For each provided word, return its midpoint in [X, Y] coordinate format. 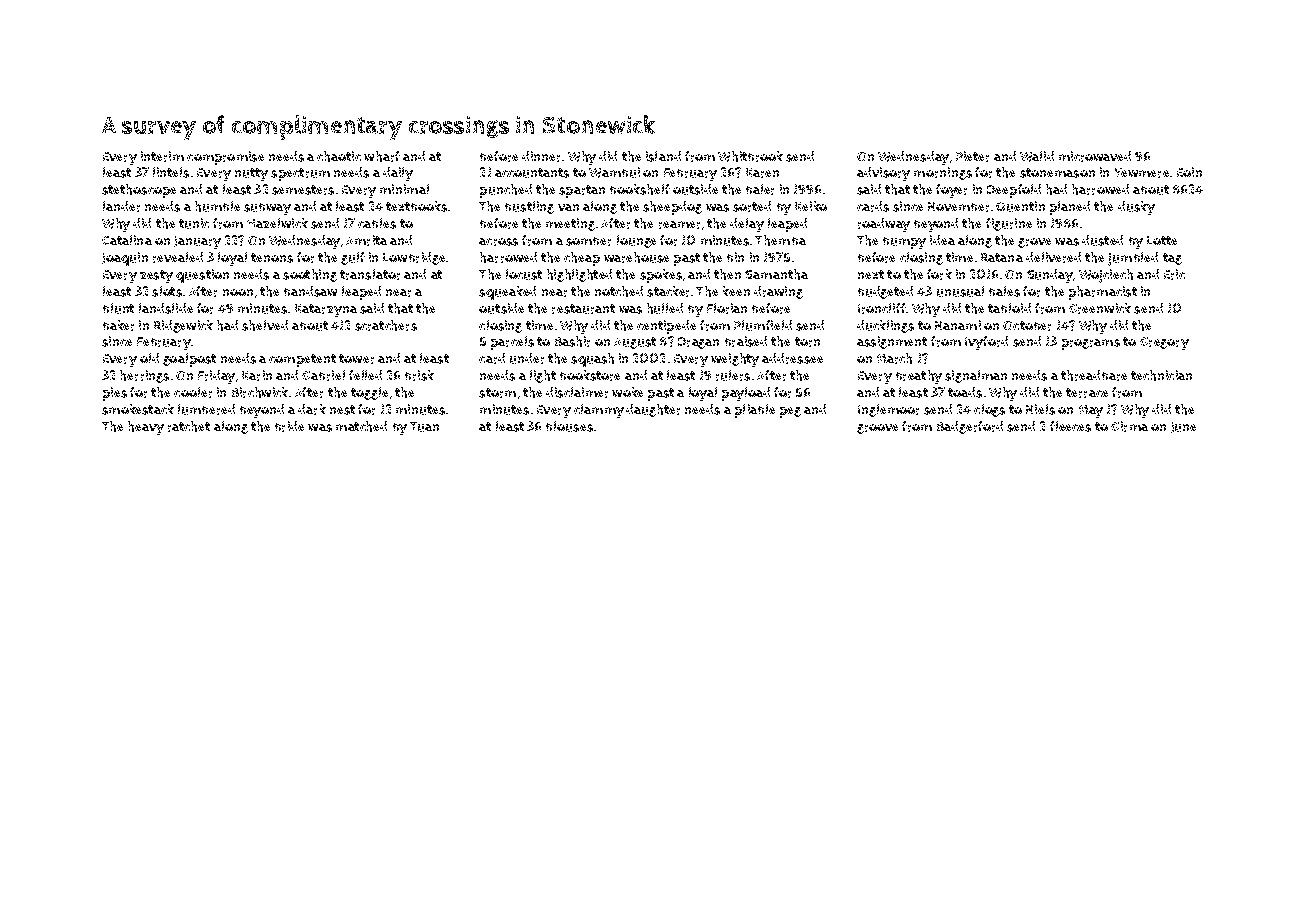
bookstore [590, 375]
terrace [1087, 393]
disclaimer [577, 392]
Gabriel [323, 375]
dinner [541, 156]
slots [167, 291]
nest [342, 410]
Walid [1037, 156]
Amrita [366, 240]
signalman [976, 376]
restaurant [583, 309]
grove [1034, 243]
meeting [570, 224]
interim [162, 156]
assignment [892, 342]
